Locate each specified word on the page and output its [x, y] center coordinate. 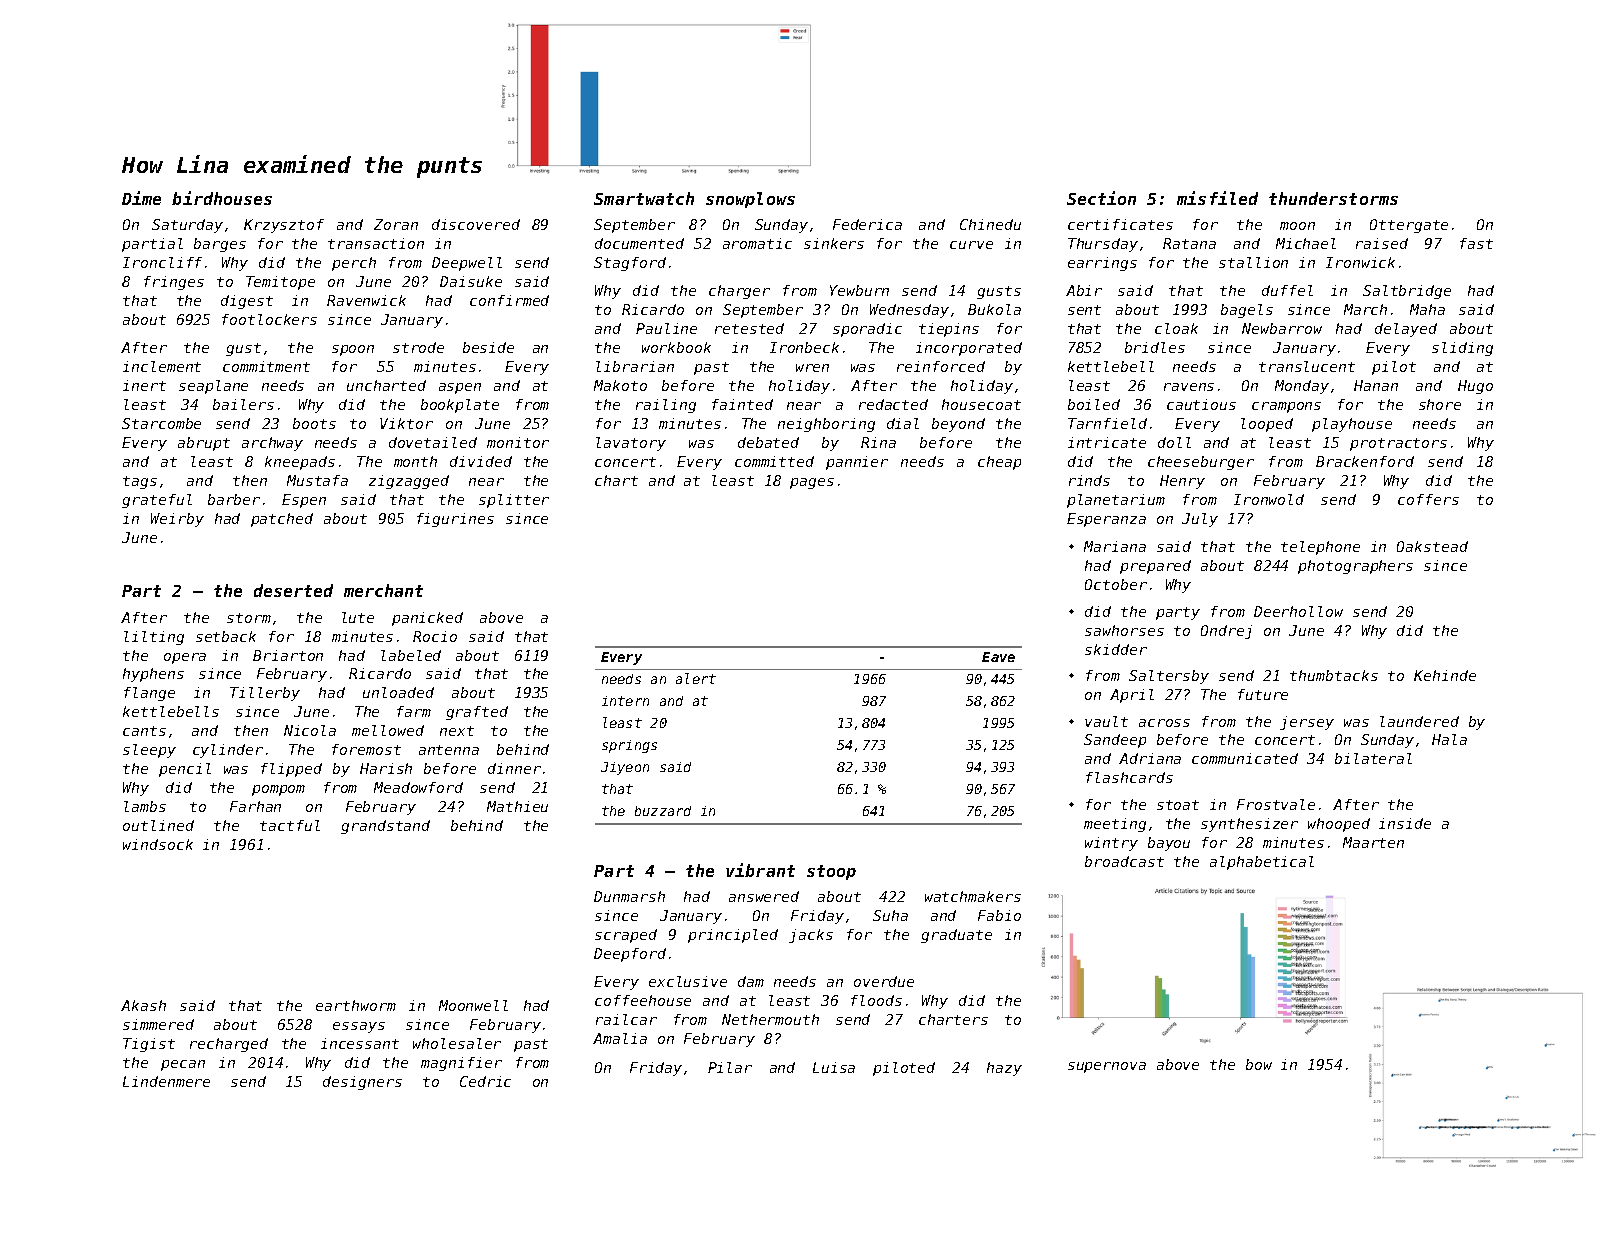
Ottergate [1409, 226]
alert [696, 678]
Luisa [834, 1067]
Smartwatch [644, 198]
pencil [185, 770]
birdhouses [222, 198]
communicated [1245, 758]
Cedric [485, 1081]
